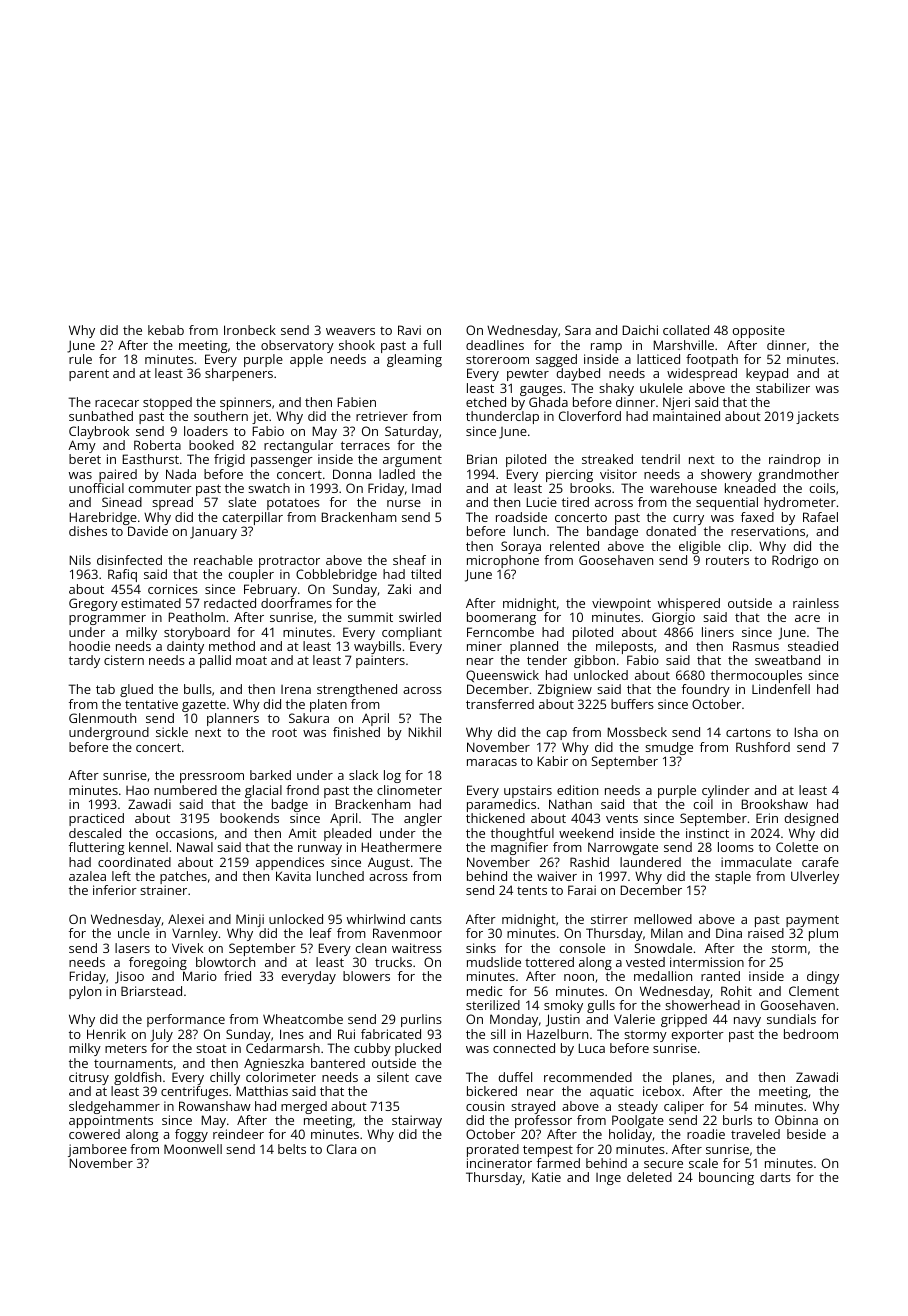 The image size is (908, 1316). What do you see at coordinates (249, 818) in the page?
I see `bookends` at bounding box center [249, 818].
